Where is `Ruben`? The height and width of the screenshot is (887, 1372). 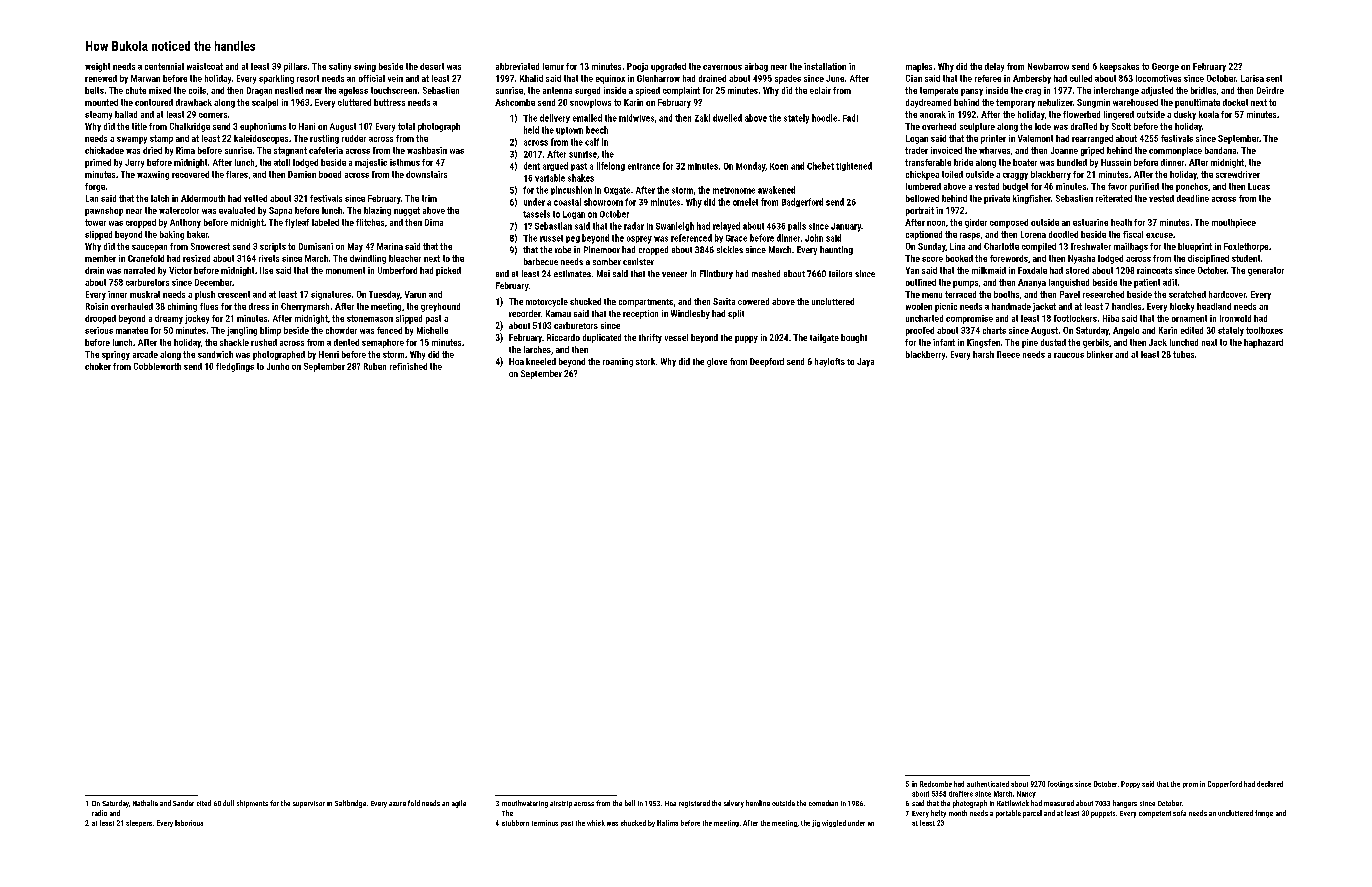 Ruben is located at coordinates (375, 366).
